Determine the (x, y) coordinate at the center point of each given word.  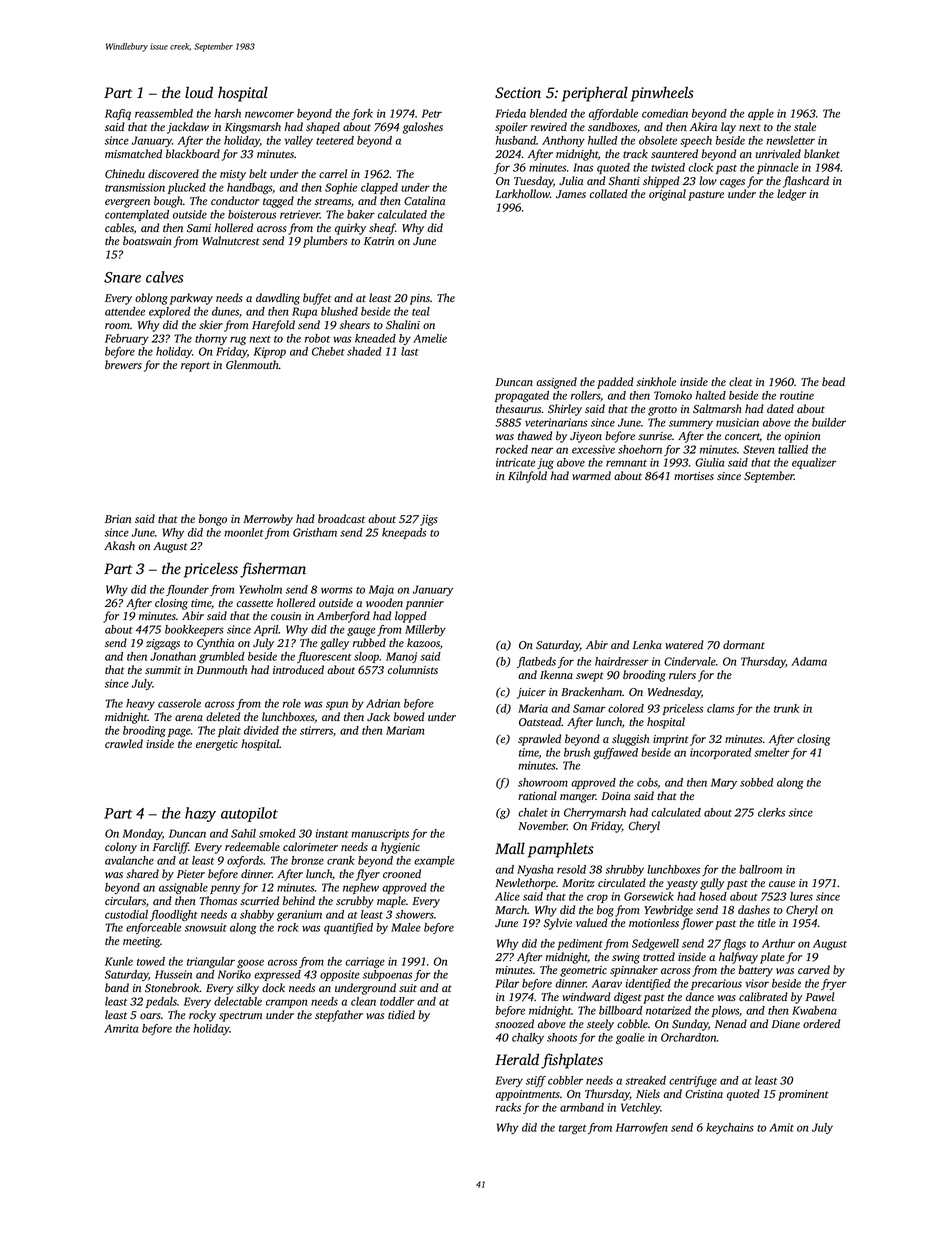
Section (518, 93)
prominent (803, 1095)
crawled (124, 743)
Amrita (121, 1028)
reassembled (164, 113)
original (667, 195)
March (511, 909)
